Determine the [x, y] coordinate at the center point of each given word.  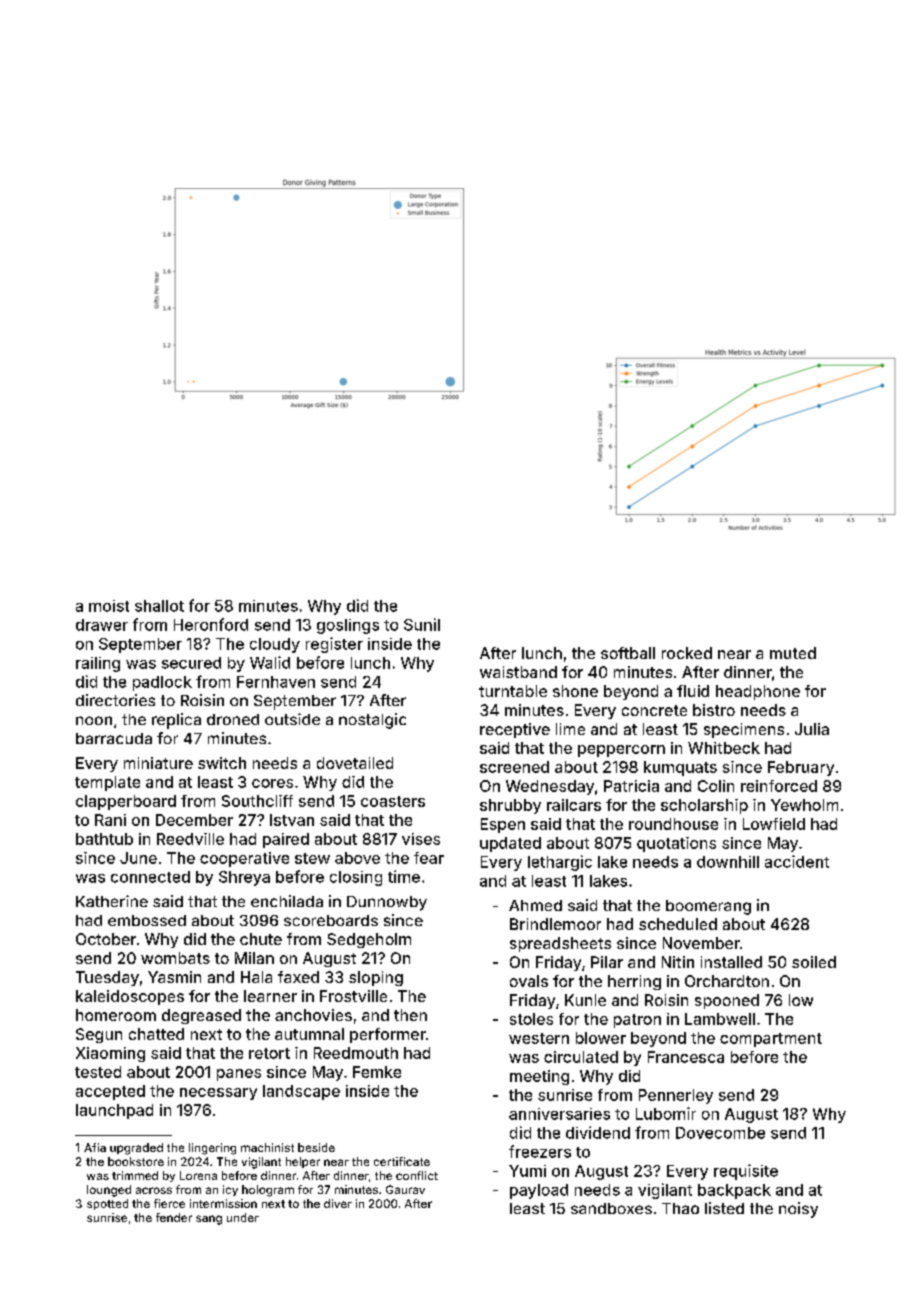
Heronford [211, 624]
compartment [771, 1040]
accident [797, 861]
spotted [107, 1204]
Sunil [422, 624]
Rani [110, 820]
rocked [687, 653]
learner [270, 996]
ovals [529, 981]
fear [429, 858]
